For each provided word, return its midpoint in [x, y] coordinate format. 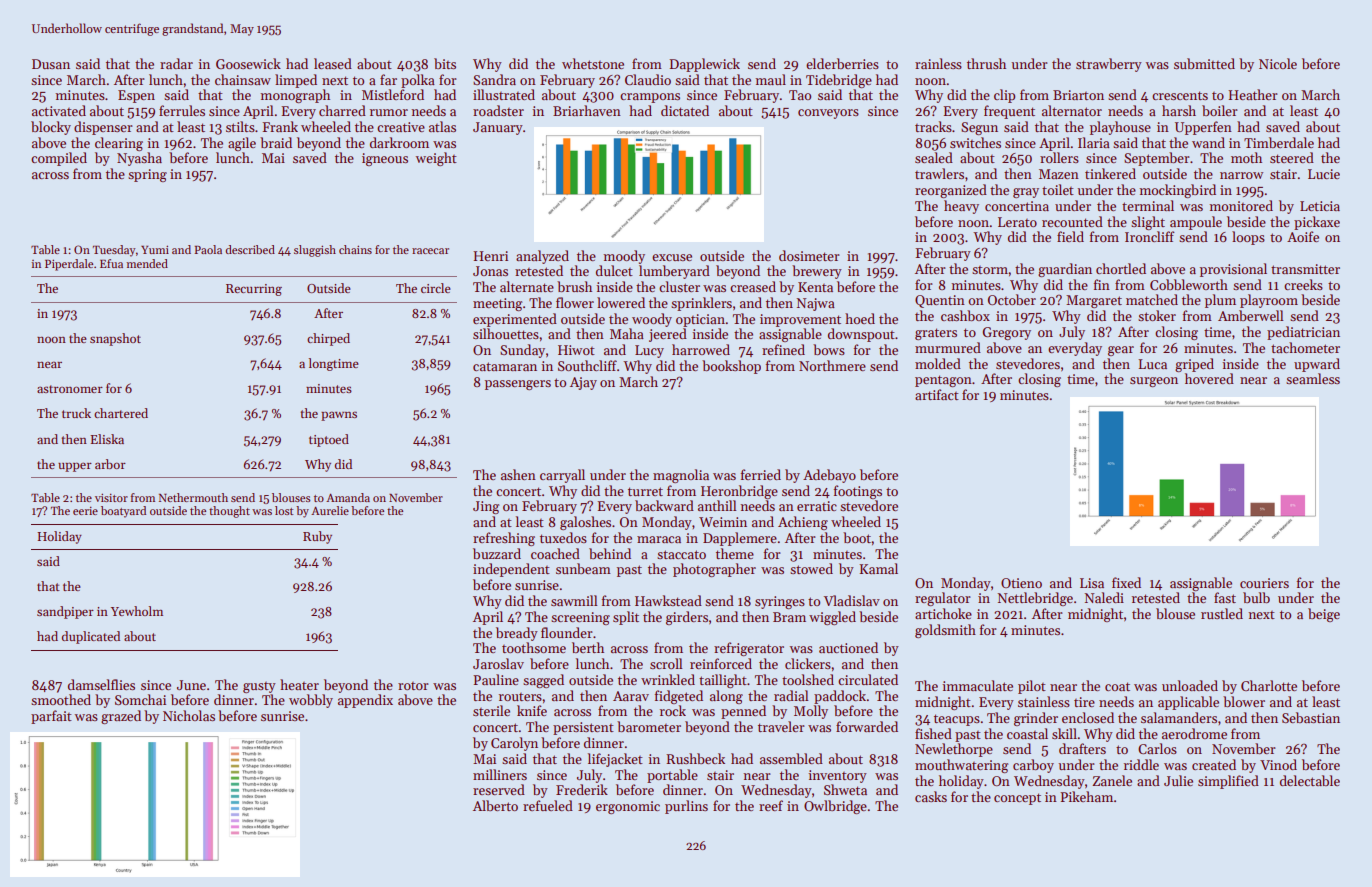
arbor [110, 464]
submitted [1204, 63]
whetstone [593, 63]
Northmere [832, 365]
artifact [937, 394]
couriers [1264, 583]
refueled [548, 805]
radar [176, 63]
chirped [328, 339]
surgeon [1154, 382]
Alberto [495, 805]
